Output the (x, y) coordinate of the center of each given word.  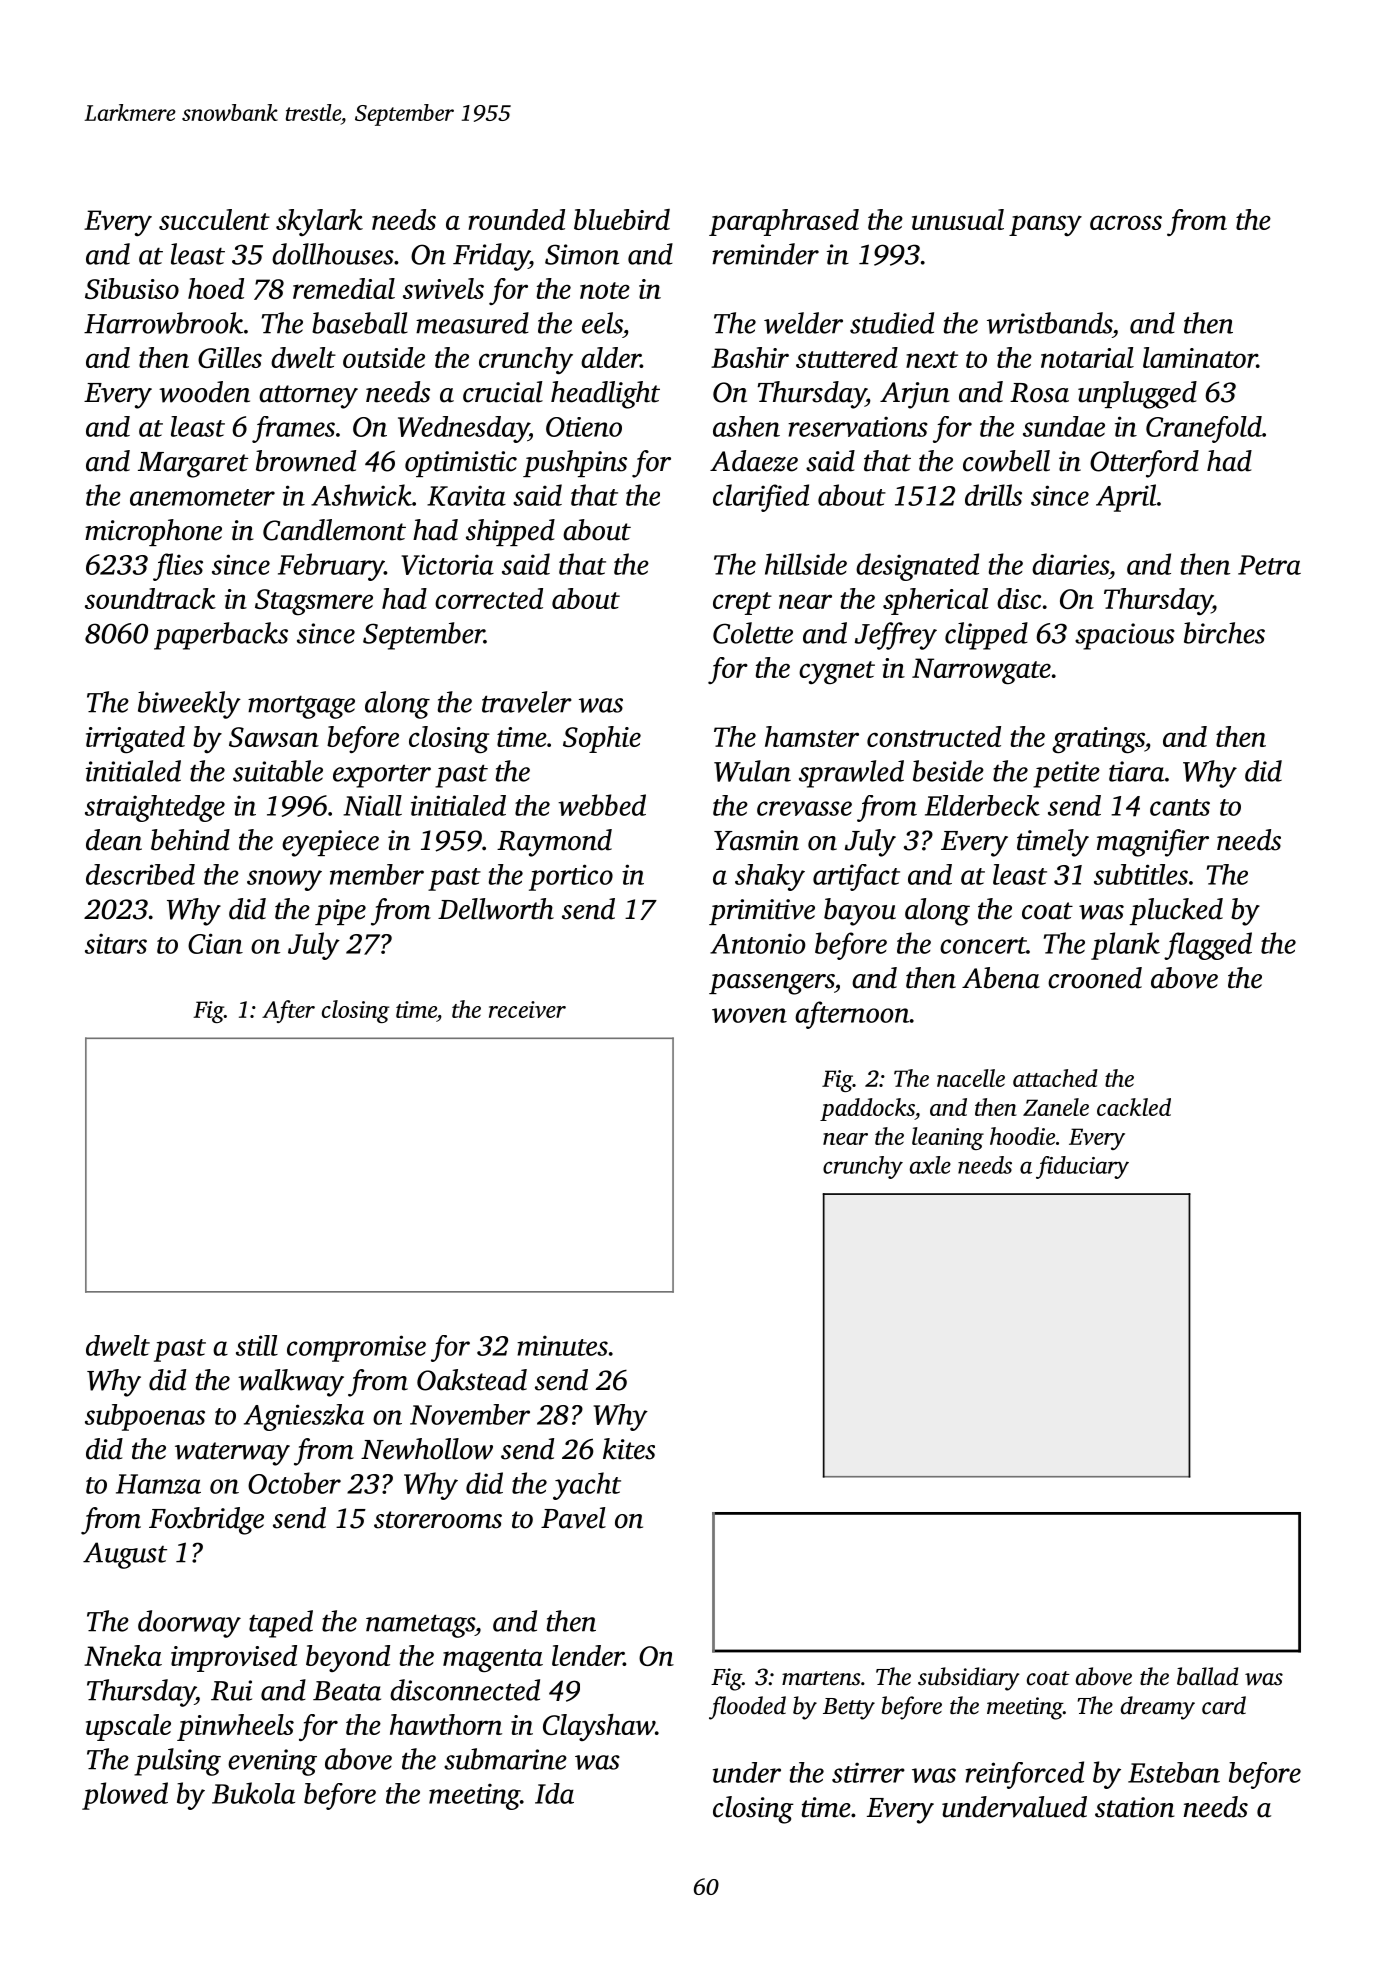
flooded (747, 1708)
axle (930, 1165)
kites (629, 1449)
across (1126, 222)
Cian (215, 943)
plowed (125, 1796)
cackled (1134, 1107)
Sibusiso (132, 288)
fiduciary (1082, 1167)
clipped (986, 636)
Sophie (602, 739)
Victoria (448, 564)
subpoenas (145, 1417)
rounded (516, 219)
